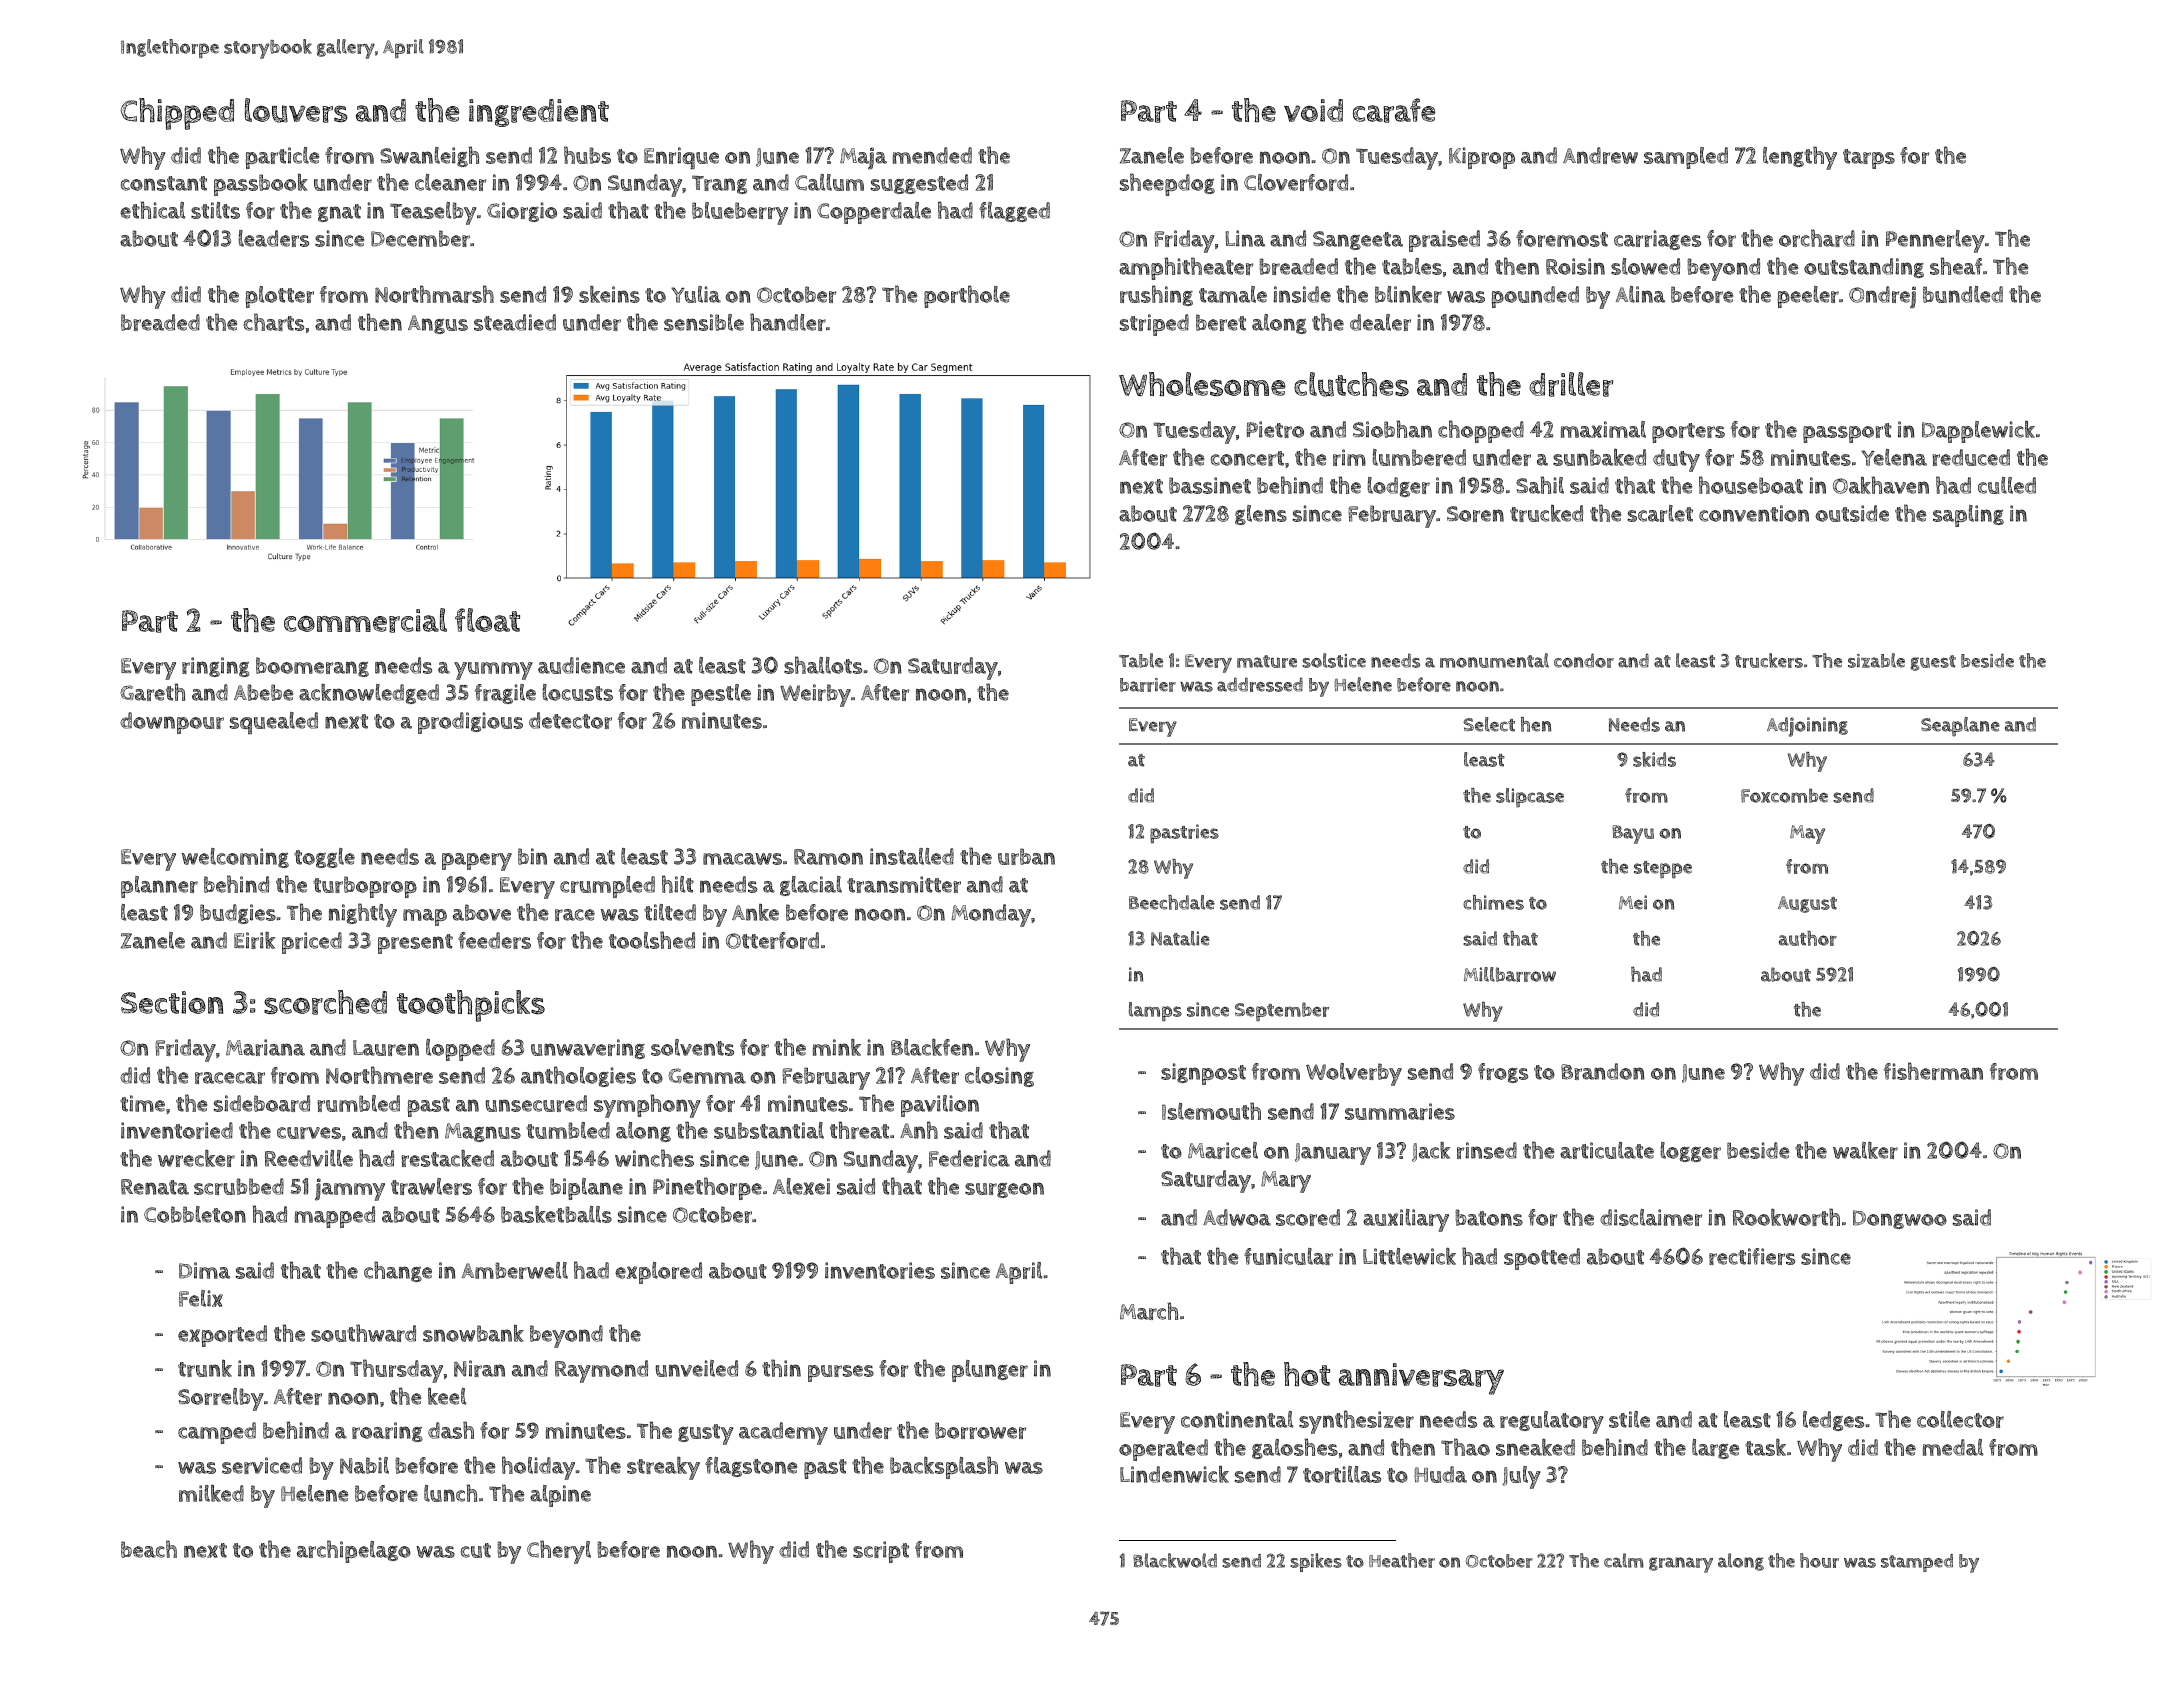  What do you see at coordinates (379, 1075) in the image?
I see `Northmere` at bounding box center [379, 1075].
